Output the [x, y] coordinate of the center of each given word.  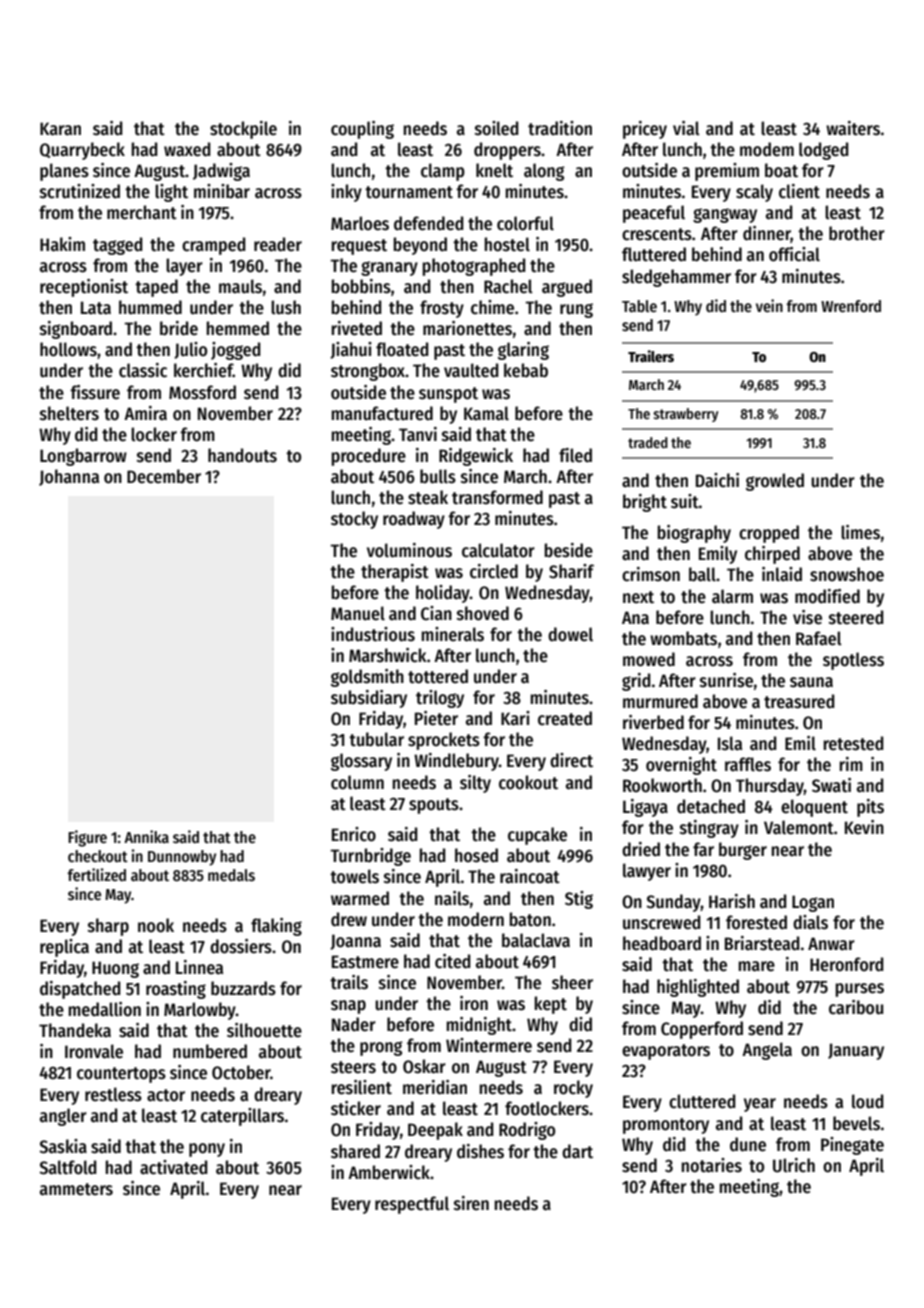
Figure [87, 838]
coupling [362, 130]
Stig [579, 900]
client [799, 191]
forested [756, 922]
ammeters [76, 1189]
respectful [412, 1205]
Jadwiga [221, 172]
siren [471, 1203]
